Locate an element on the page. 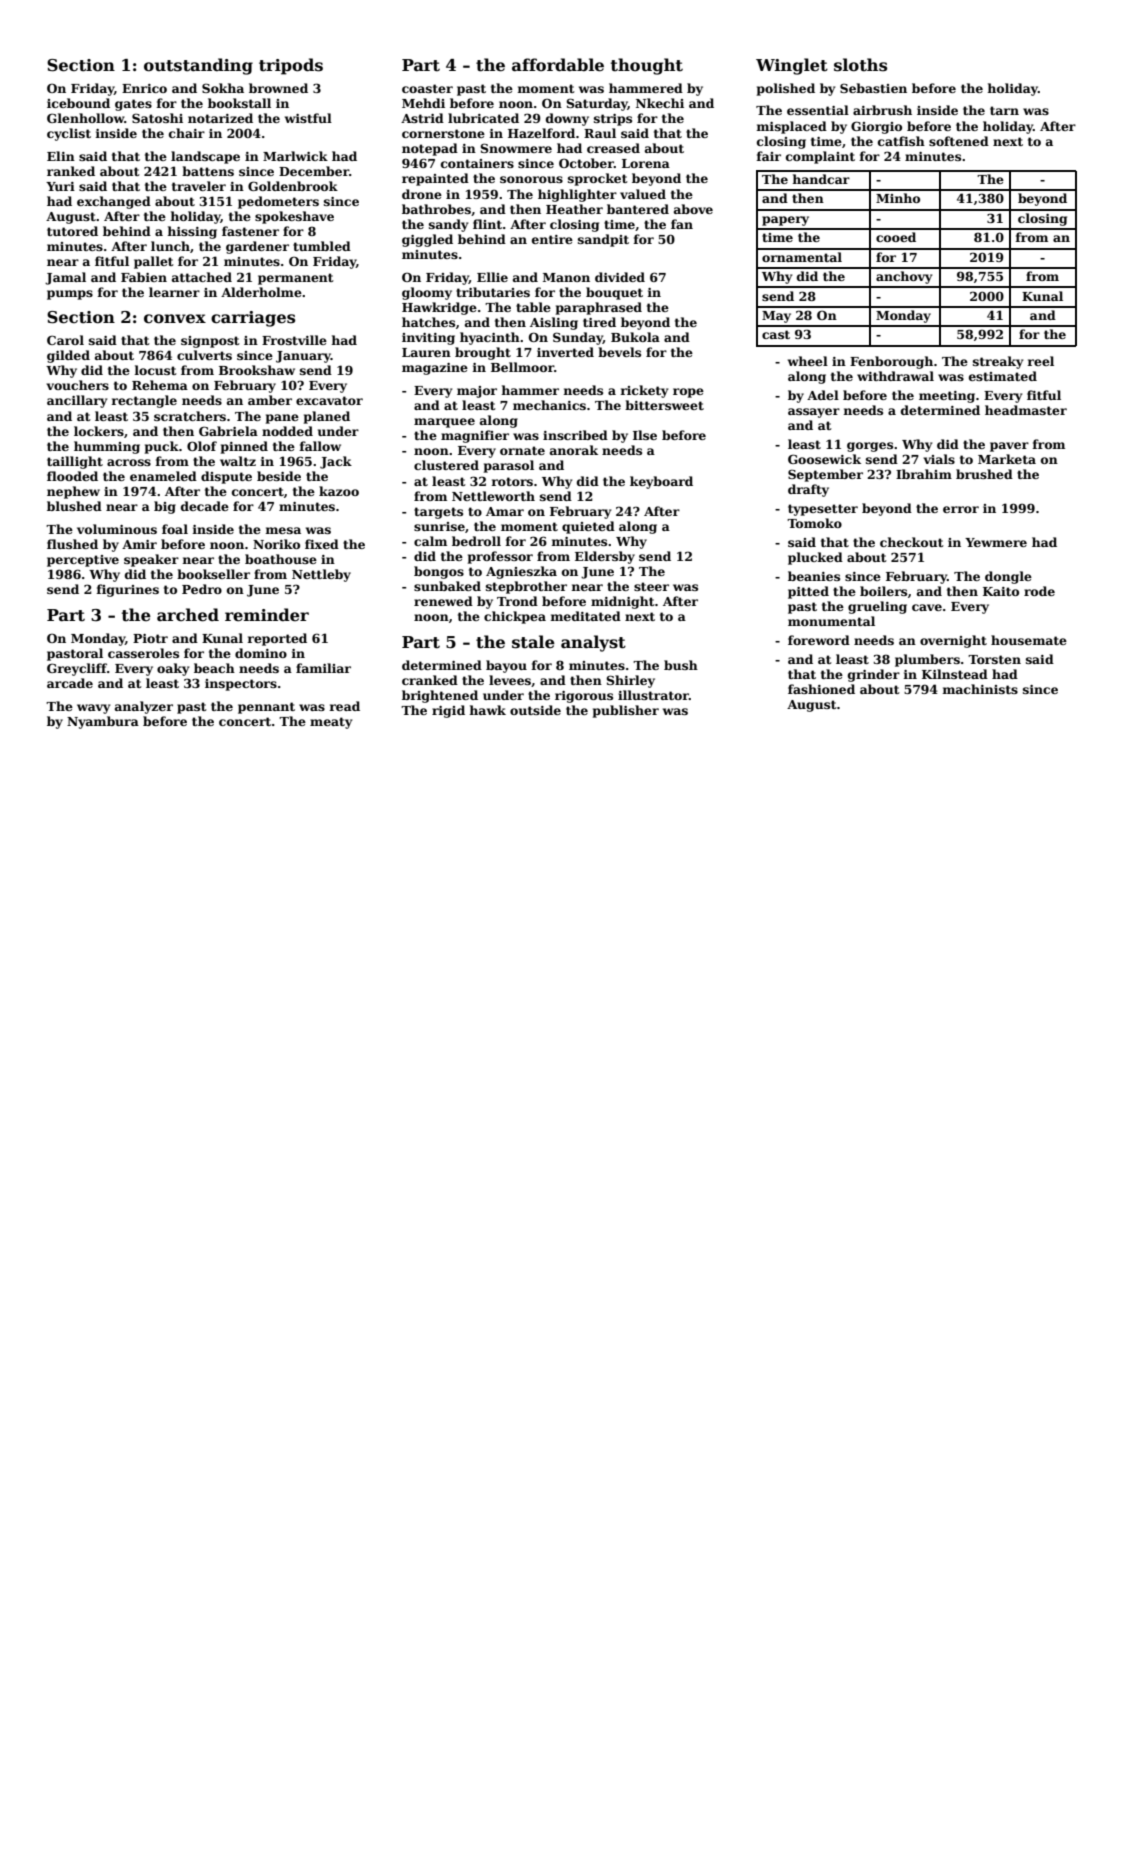 This page has height=1849, width=1123. plucked is located at coordinates (815, 558).
